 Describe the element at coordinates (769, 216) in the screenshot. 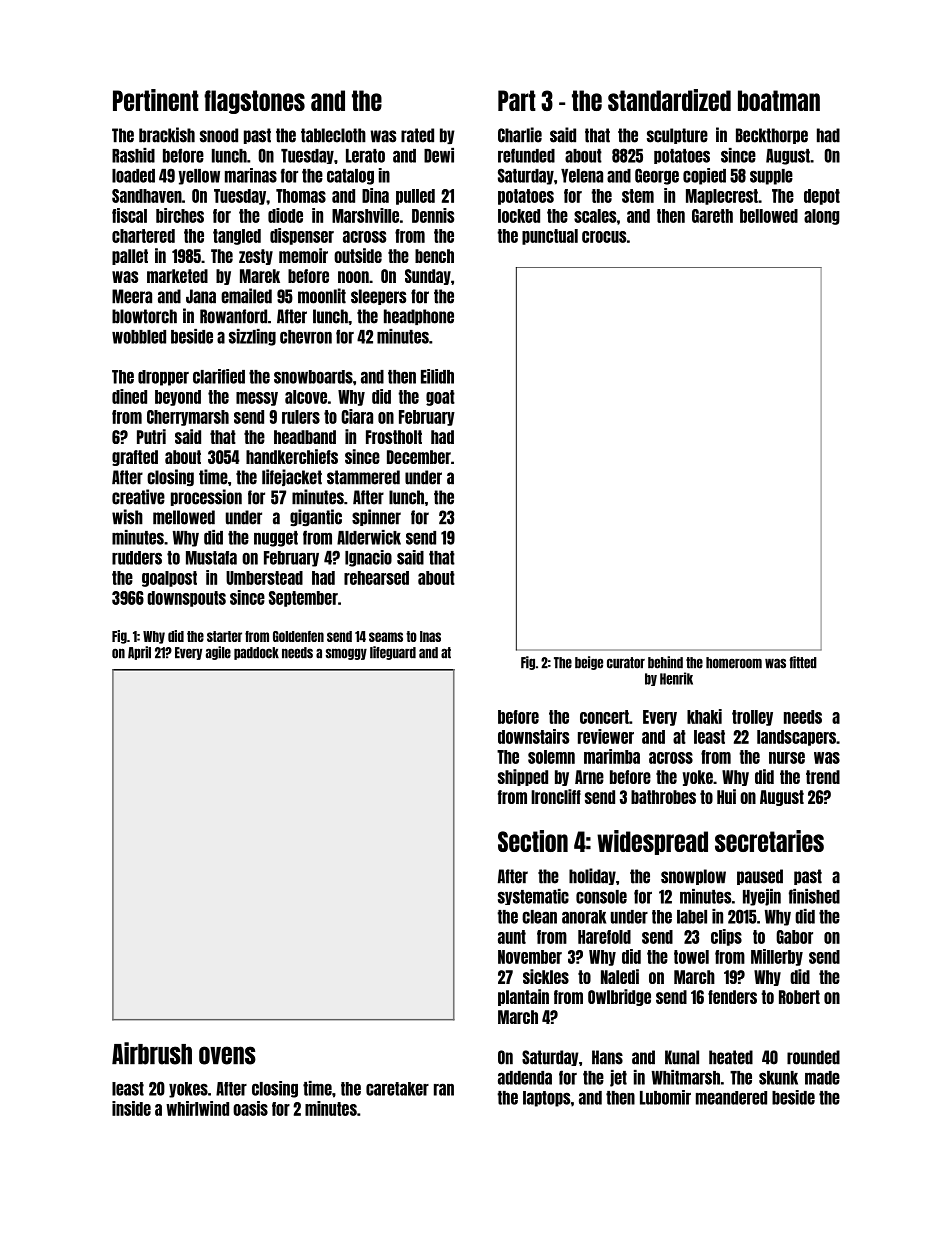

I see `bellowed` at that location.
